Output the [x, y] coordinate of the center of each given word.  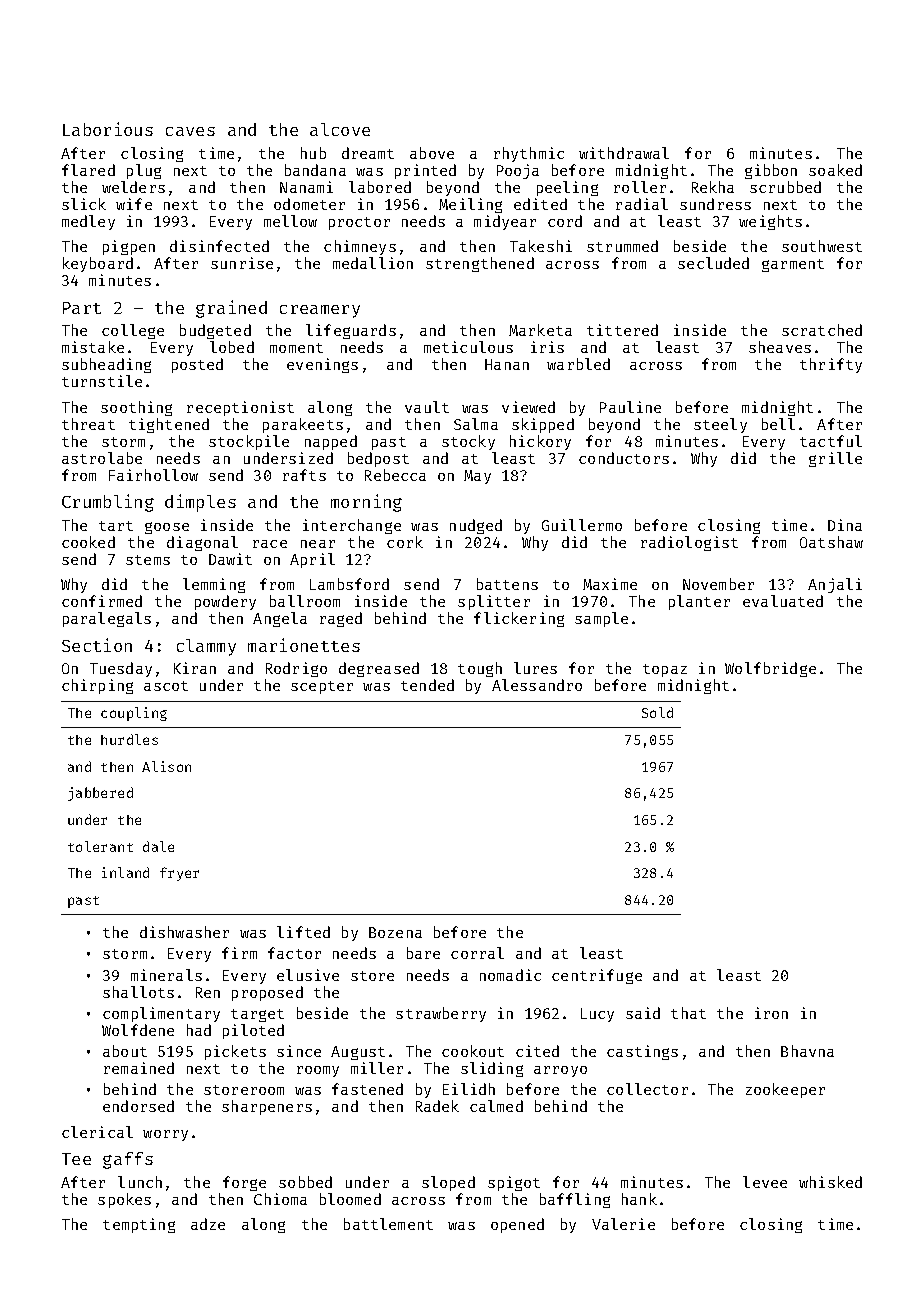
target [257, 1015]
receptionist [240, 408]
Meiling [470, 205]
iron [771, 1013]
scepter [322, 687]
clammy [206, 647]
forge [244, 1183]
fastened [367, 1089]
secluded [713, 263]
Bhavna [807, 1051]
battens [507, 584]
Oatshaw [831, 542]
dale [158, 846]
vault [427, 407]
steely [720, 425]
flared [88, 170]
